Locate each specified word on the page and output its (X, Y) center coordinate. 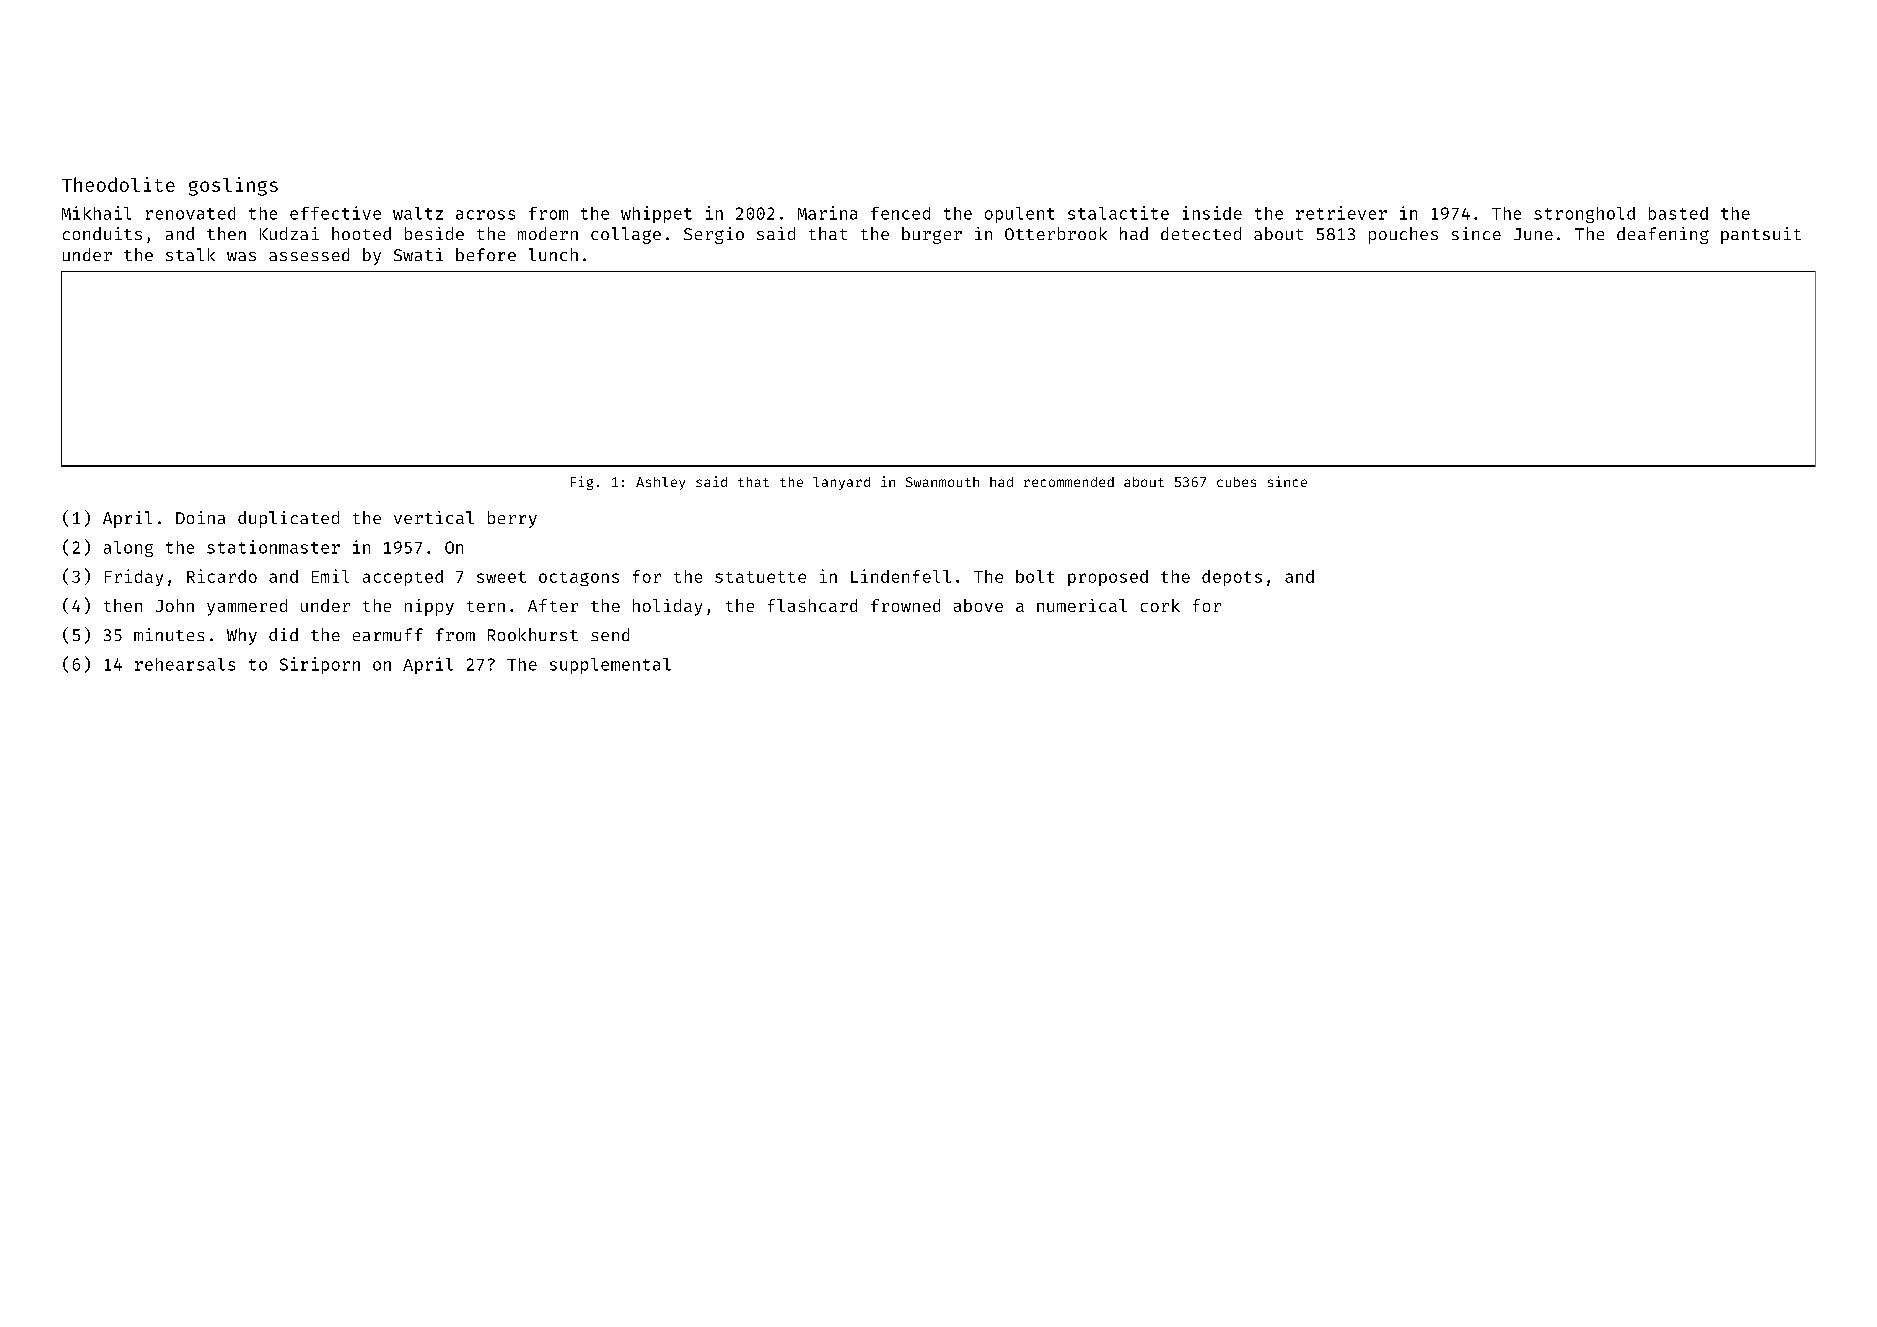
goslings (233, 186)
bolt (1035, 576)
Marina (827, 213)
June (1533, 234)
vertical (434, 517)
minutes (169, 634)
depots (1232, 578)
